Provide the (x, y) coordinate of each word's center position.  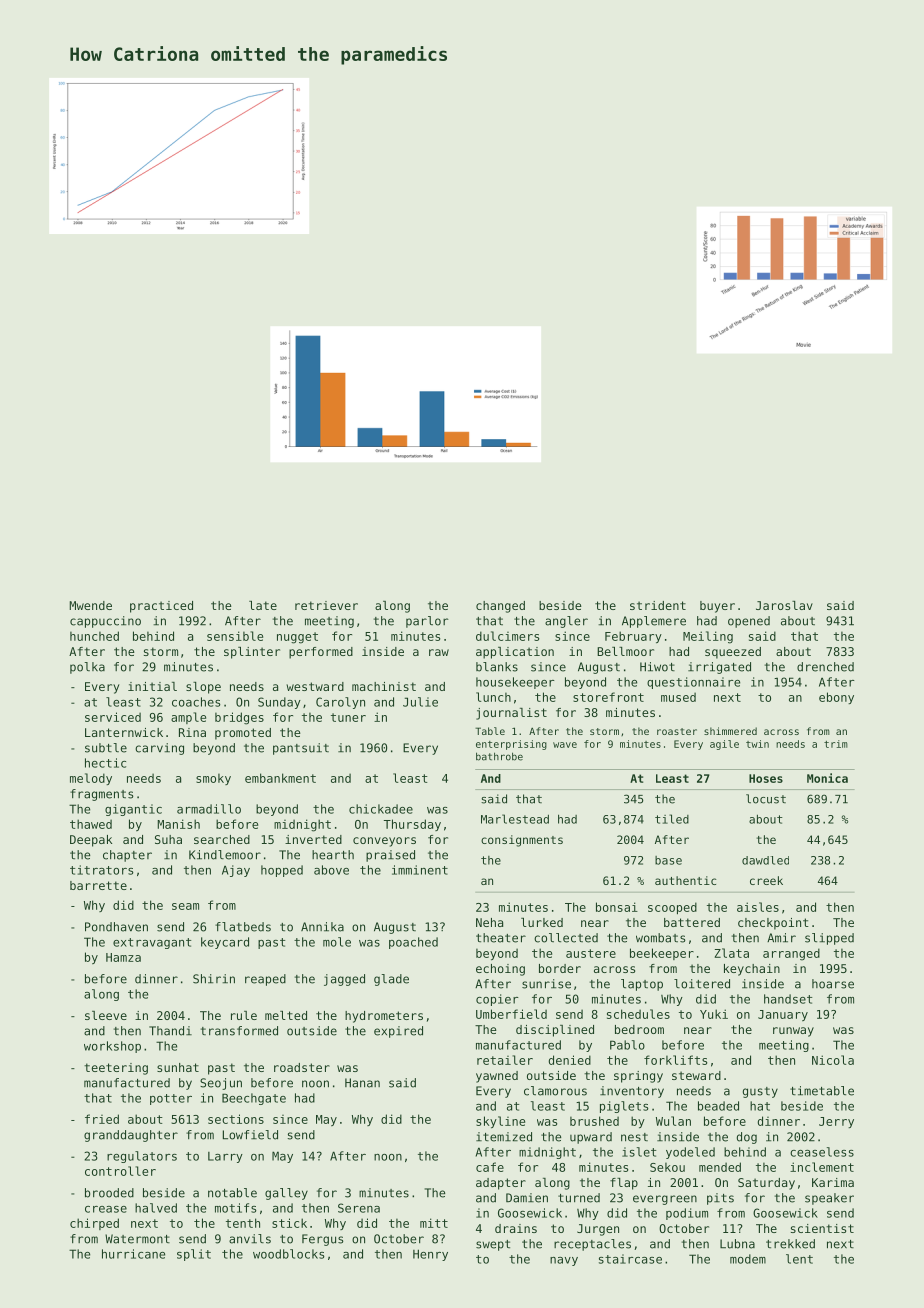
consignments (522, 841)
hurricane (133, 1254)
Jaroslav (784, 605)
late (263, 605)
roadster (302, 1067)
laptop (642, 985)
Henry (430, 1255)
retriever (326, 605)
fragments (101, 795)
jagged (344, 980)
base (668, 860)
